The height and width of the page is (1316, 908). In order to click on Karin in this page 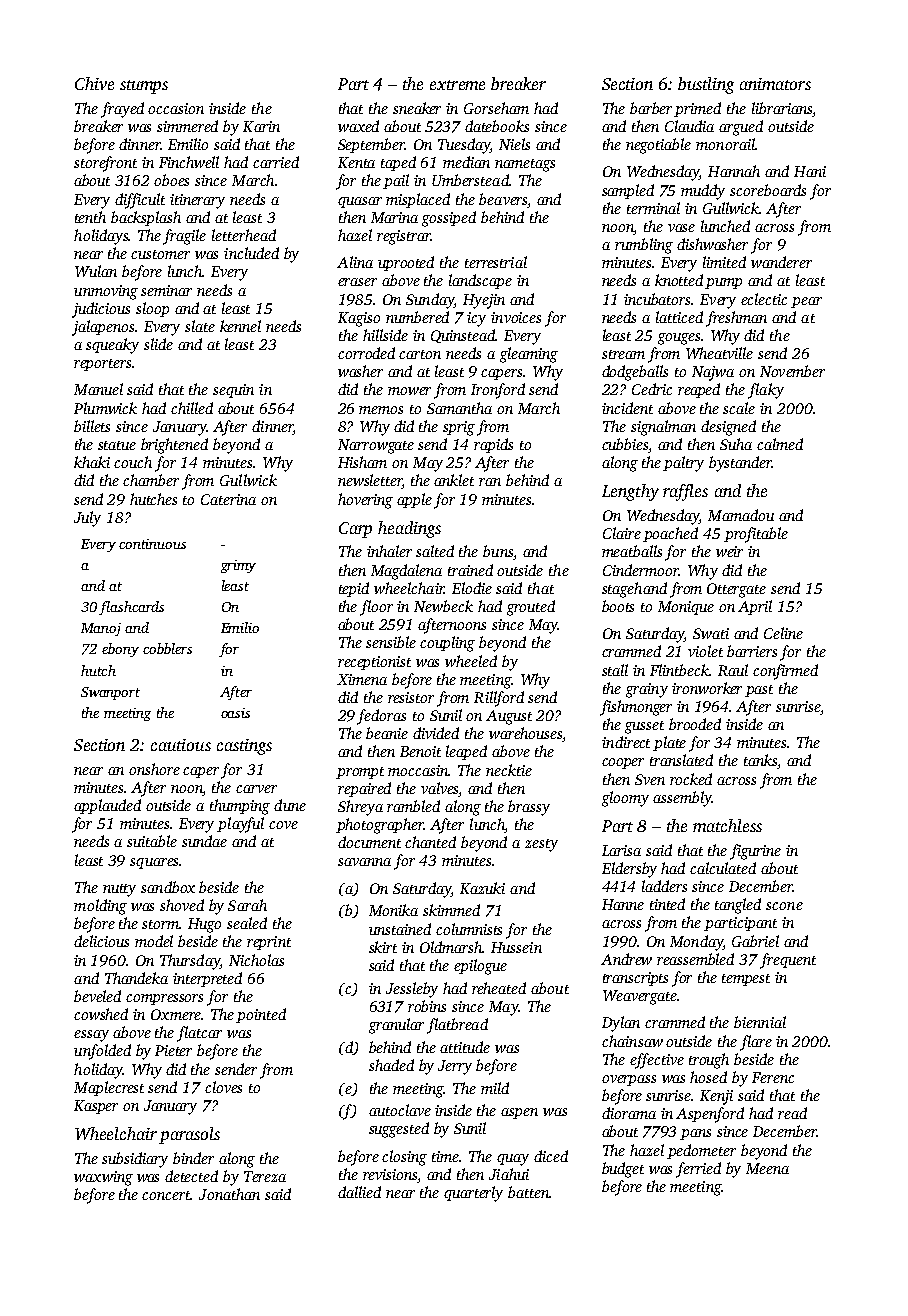, I will do `click(261, 126)`.
